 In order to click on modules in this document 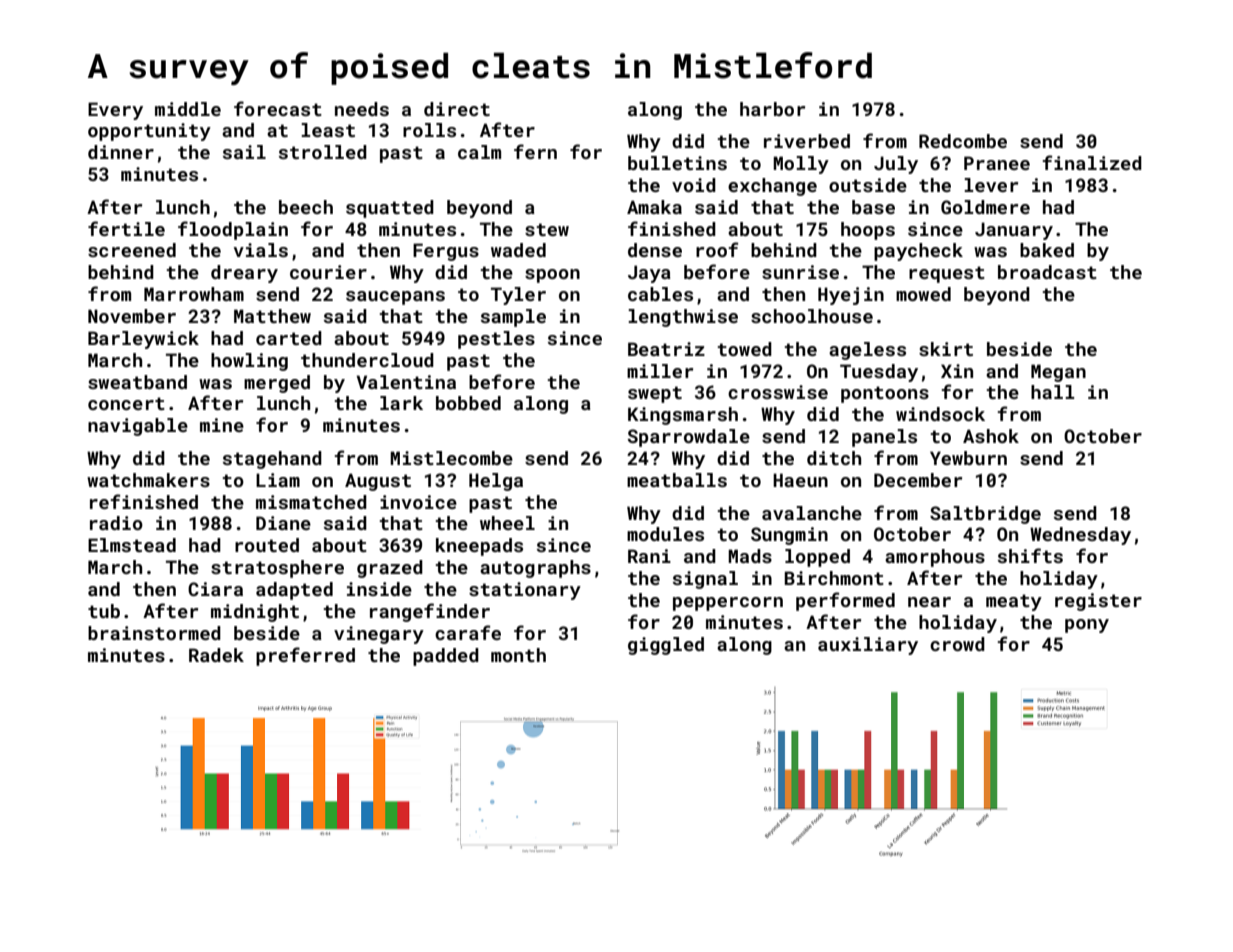, I will do `click(665, 534)`.
